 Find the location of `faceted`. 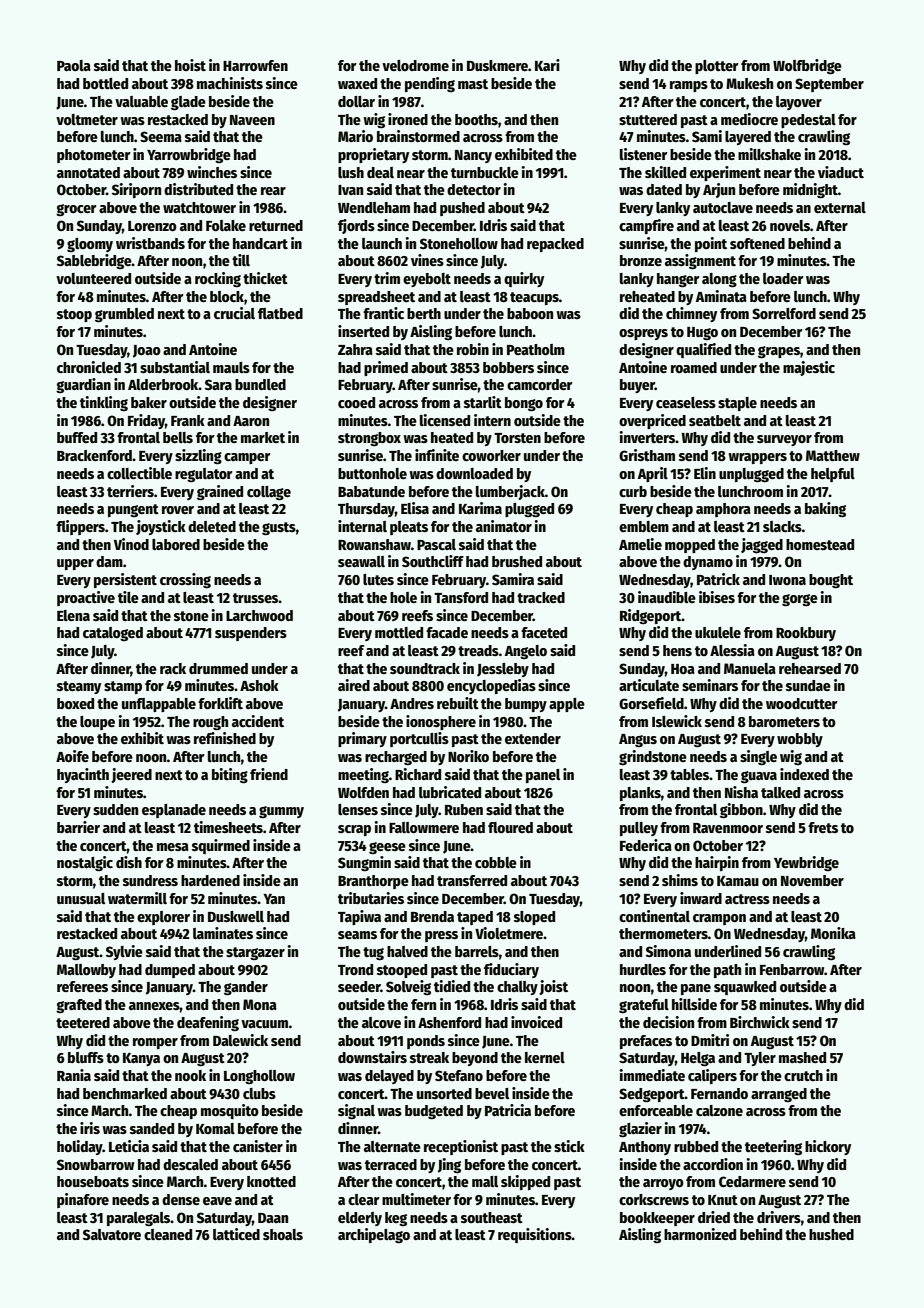

faceted is located at coordinates (544, 632).
